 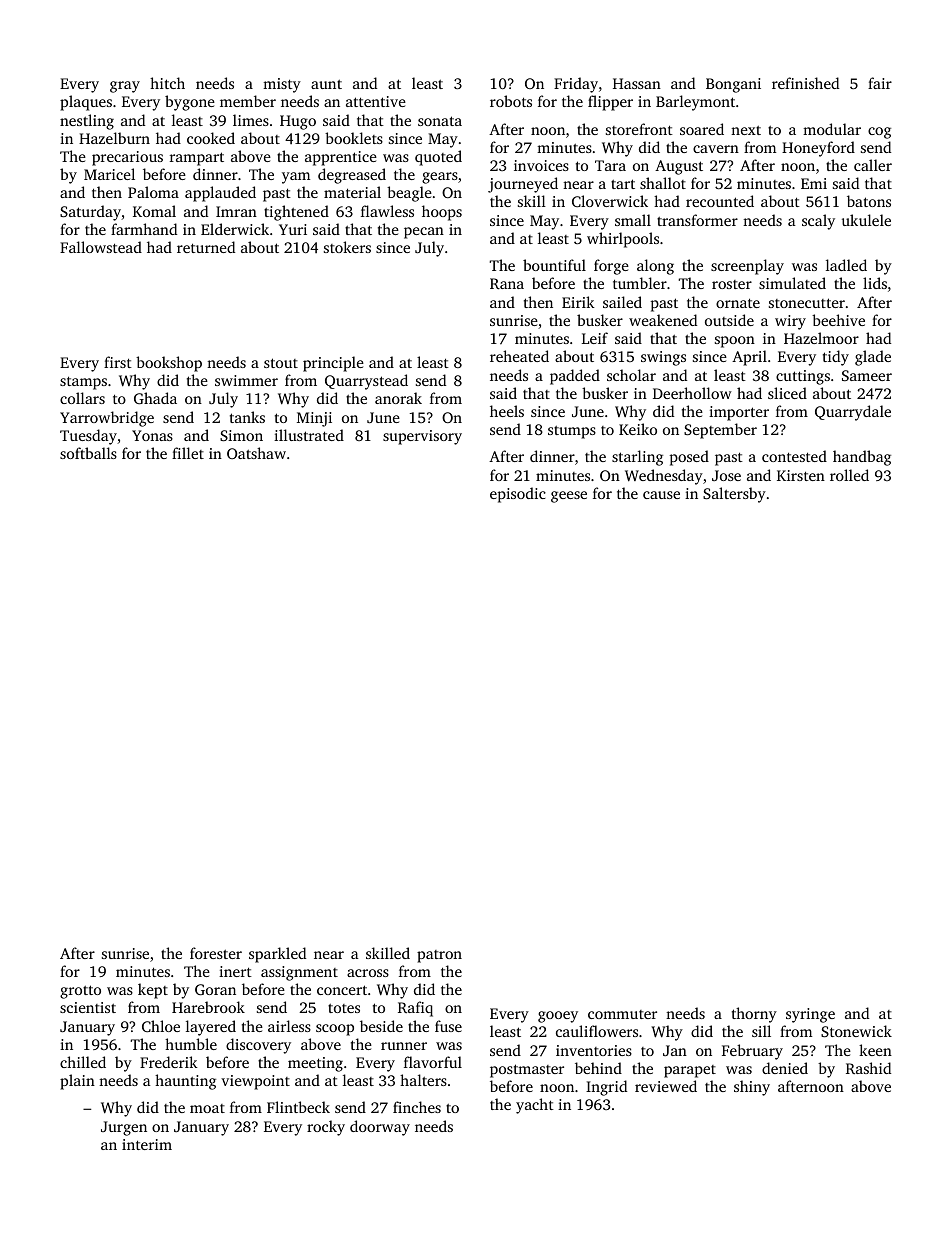 I want to click on forester, so click(x=216, y=953).
